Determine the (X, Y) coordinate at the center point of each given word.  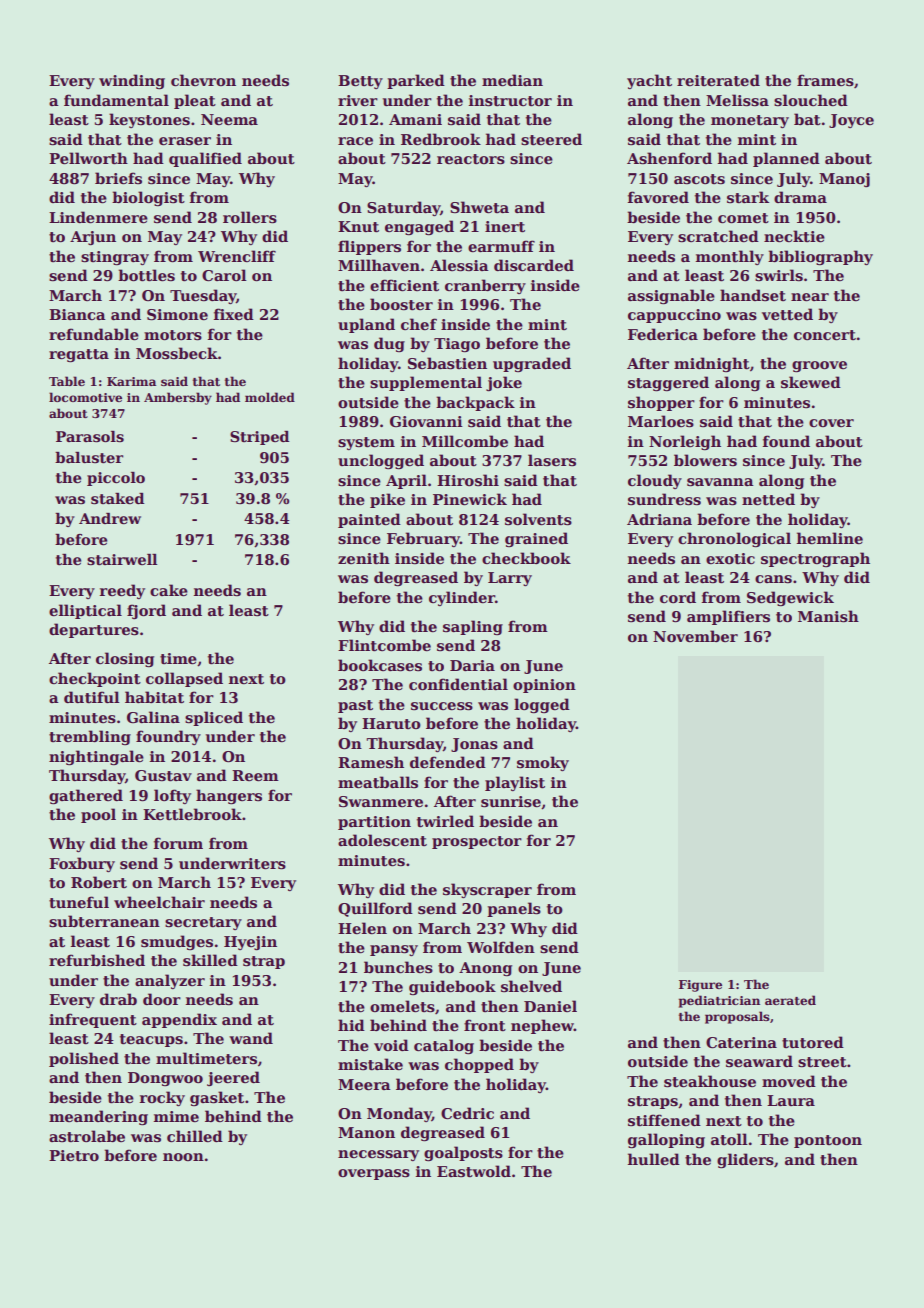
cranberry (485, 286)
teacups (151, 1040)
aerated (790, 1000)
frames (825, 80)
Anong (485, 969)
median (512, 80)
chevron (203, 80)
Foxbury (82, 864)
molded (270, 397)
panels (514, 909)
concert (825, 335)
